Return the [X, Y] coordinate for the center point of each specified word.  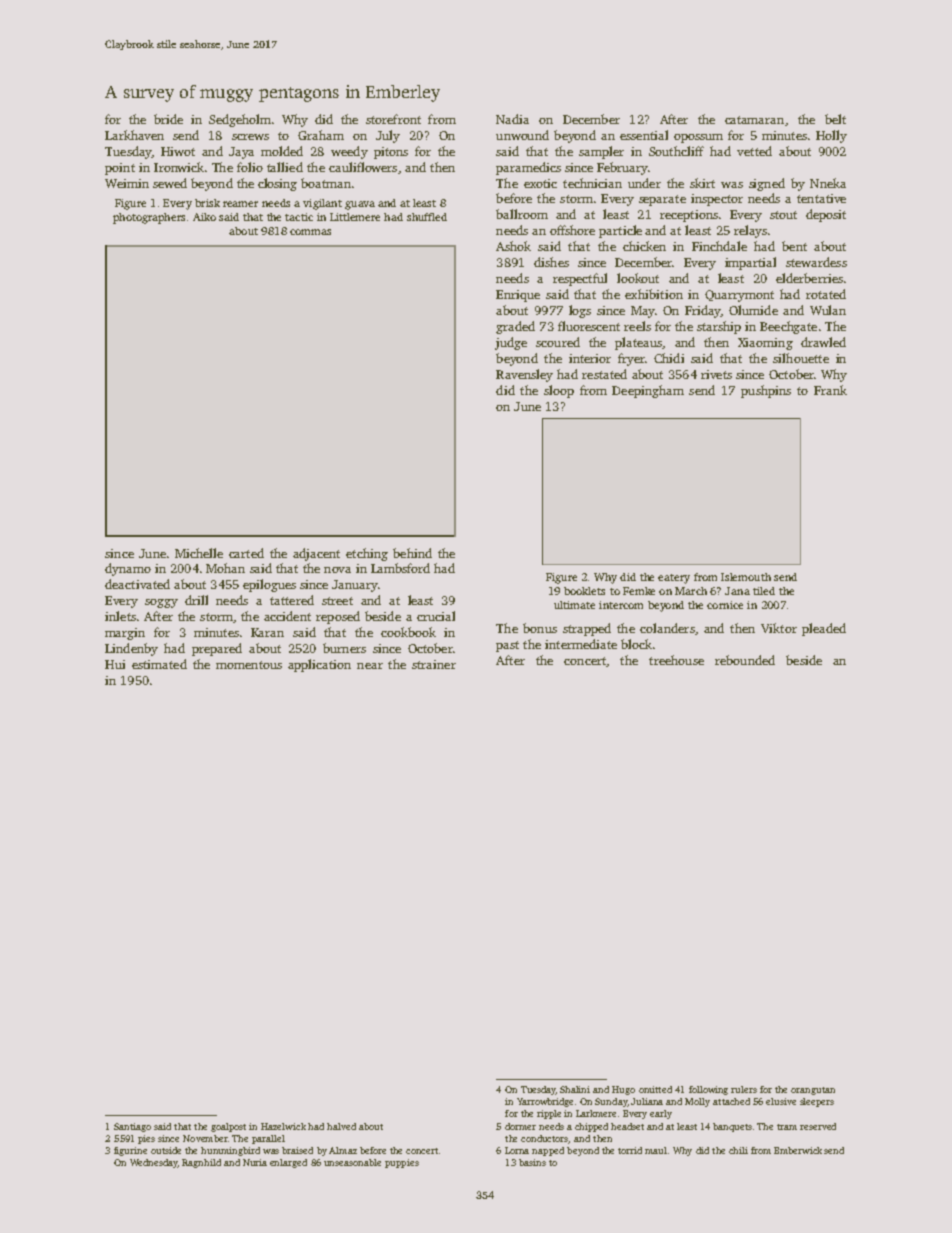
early [661, 1114]
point [120, 169]
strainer [434, 664]
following [708, 1090]
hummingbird [230, 1151]
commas [310, 232]
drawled [823, 342]
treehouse [676, 660]
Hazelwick [283, 1126]
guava [360, 205]
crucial [436, 616]
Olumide [753, 310]
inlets [120, 616]
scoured [558, 342]
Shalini [575, 1089]
